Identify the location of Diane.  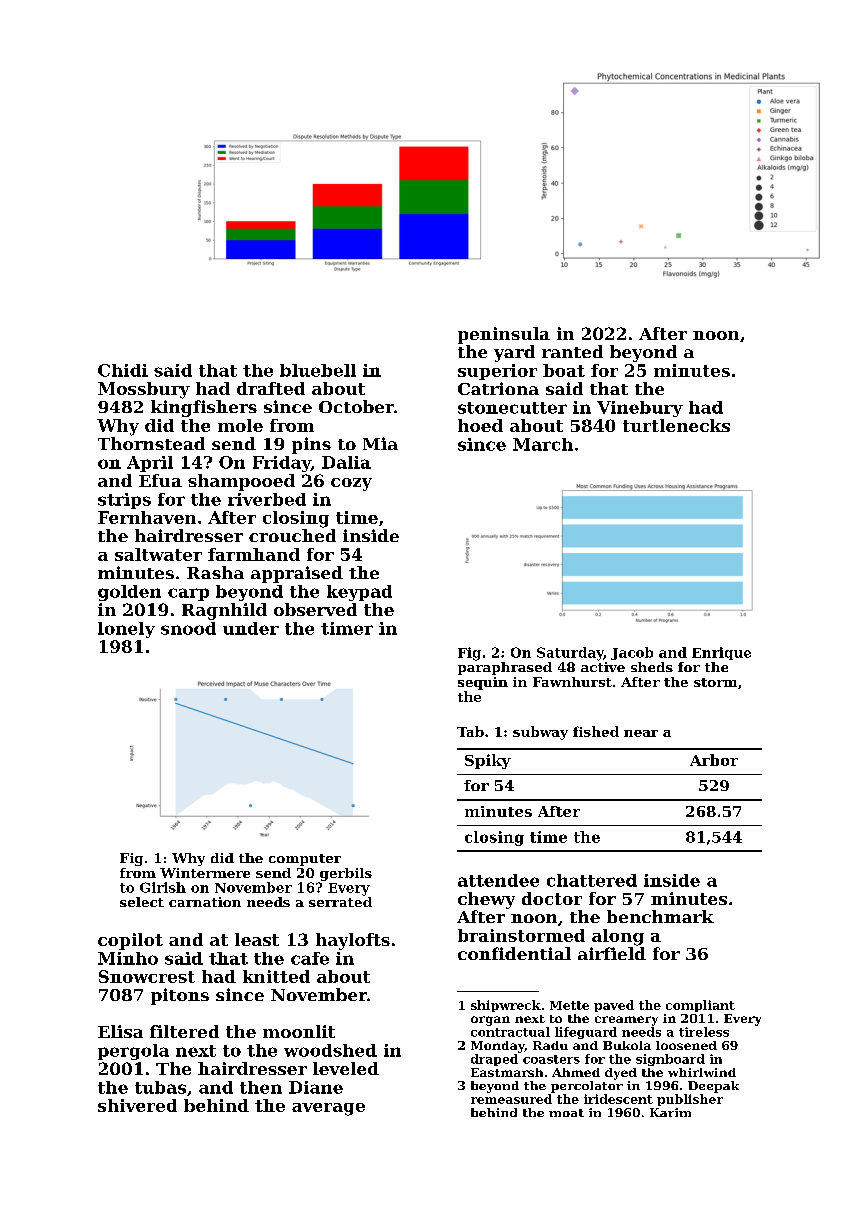
(316, 1087).
